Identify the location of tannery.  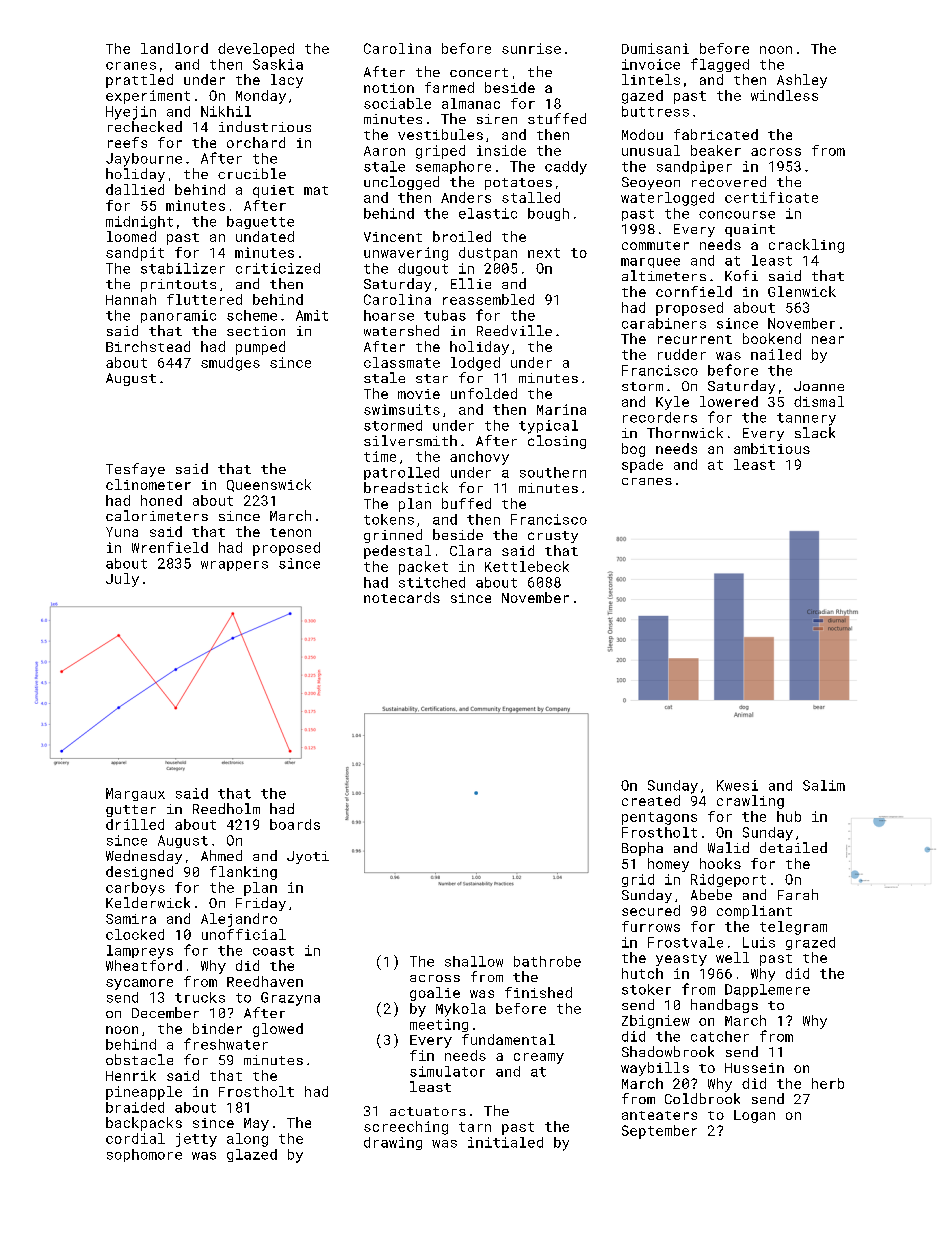
(806, 419).
